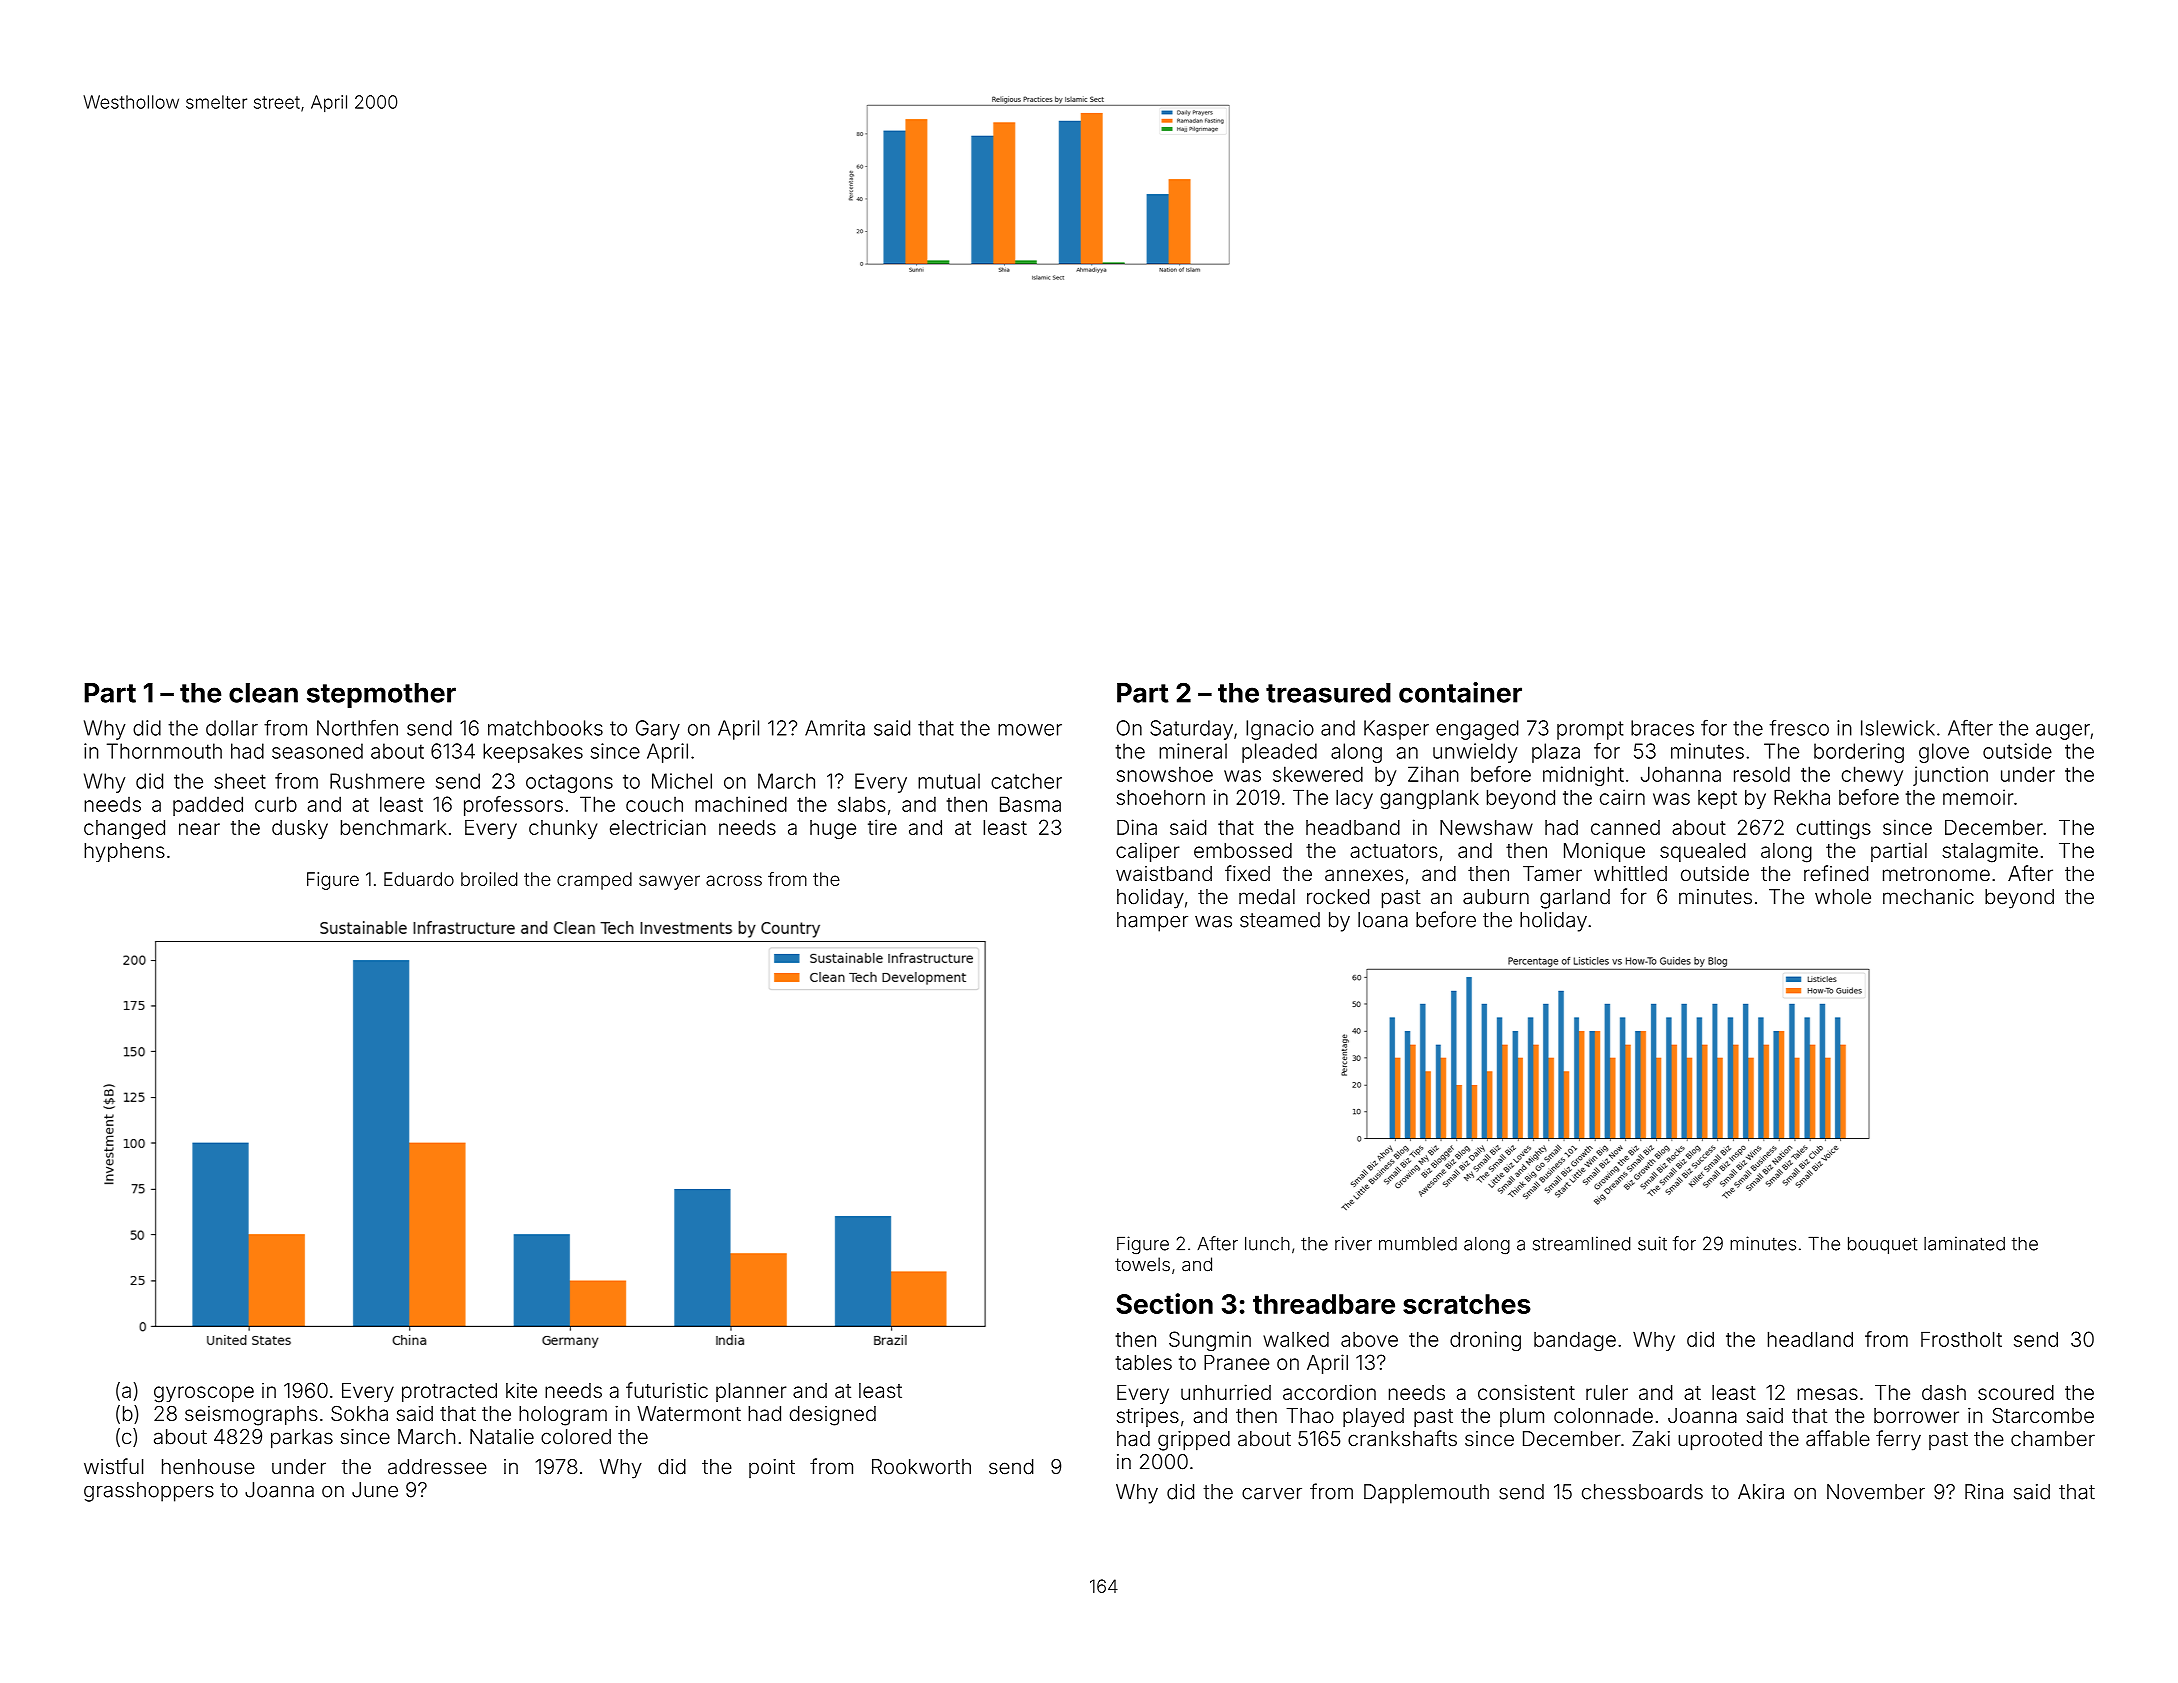 This page has width=2178, height=1683. I want to click on Dina, so click(1137, 827).
